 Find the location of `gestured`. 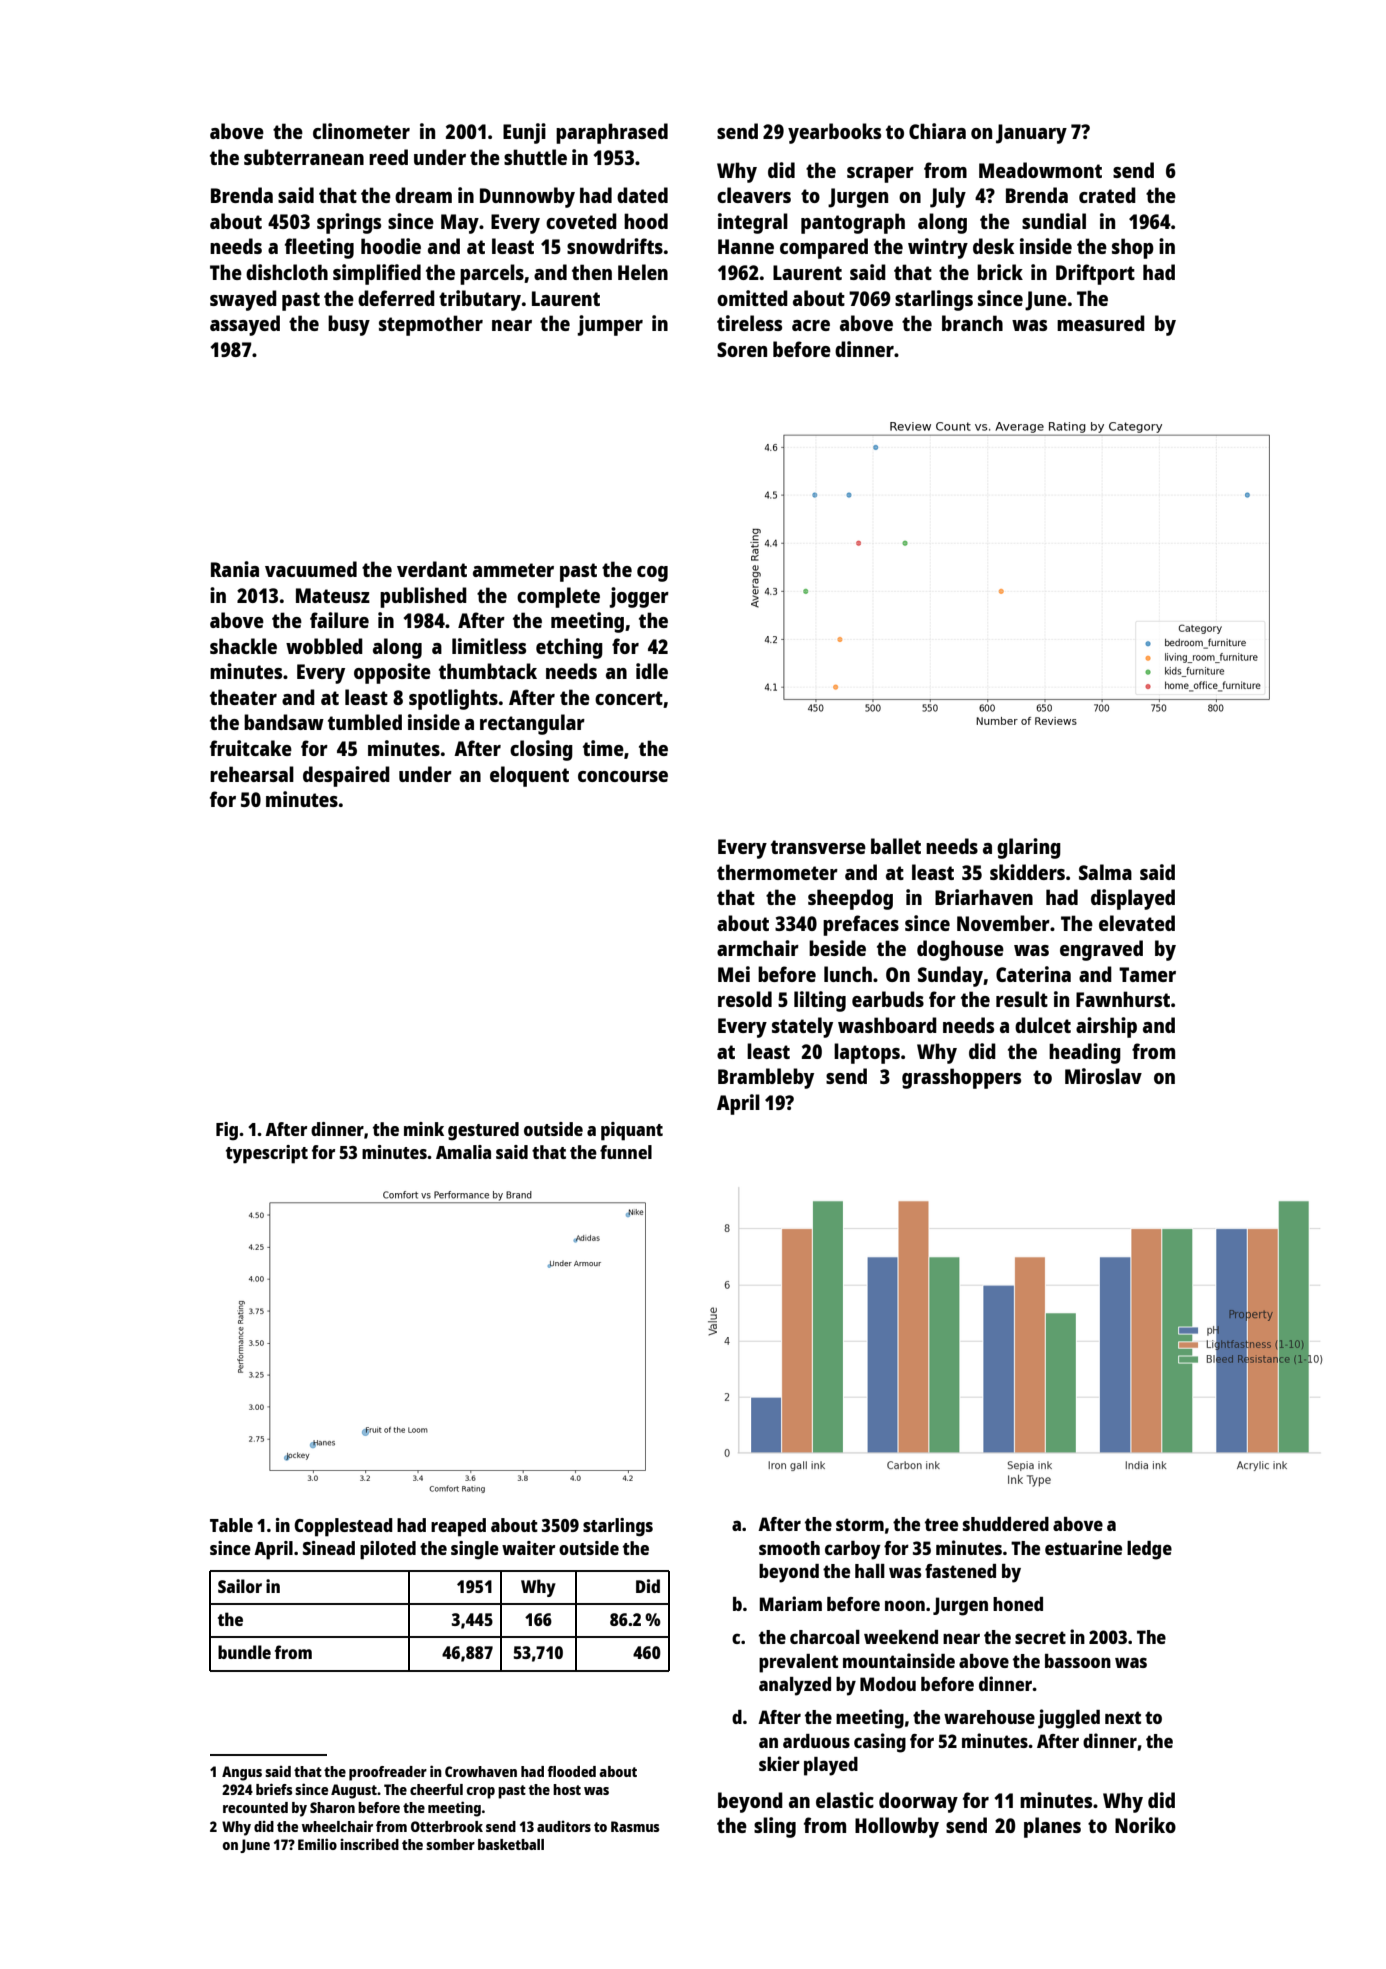

gestured is located at coordinates (483, 1131).
